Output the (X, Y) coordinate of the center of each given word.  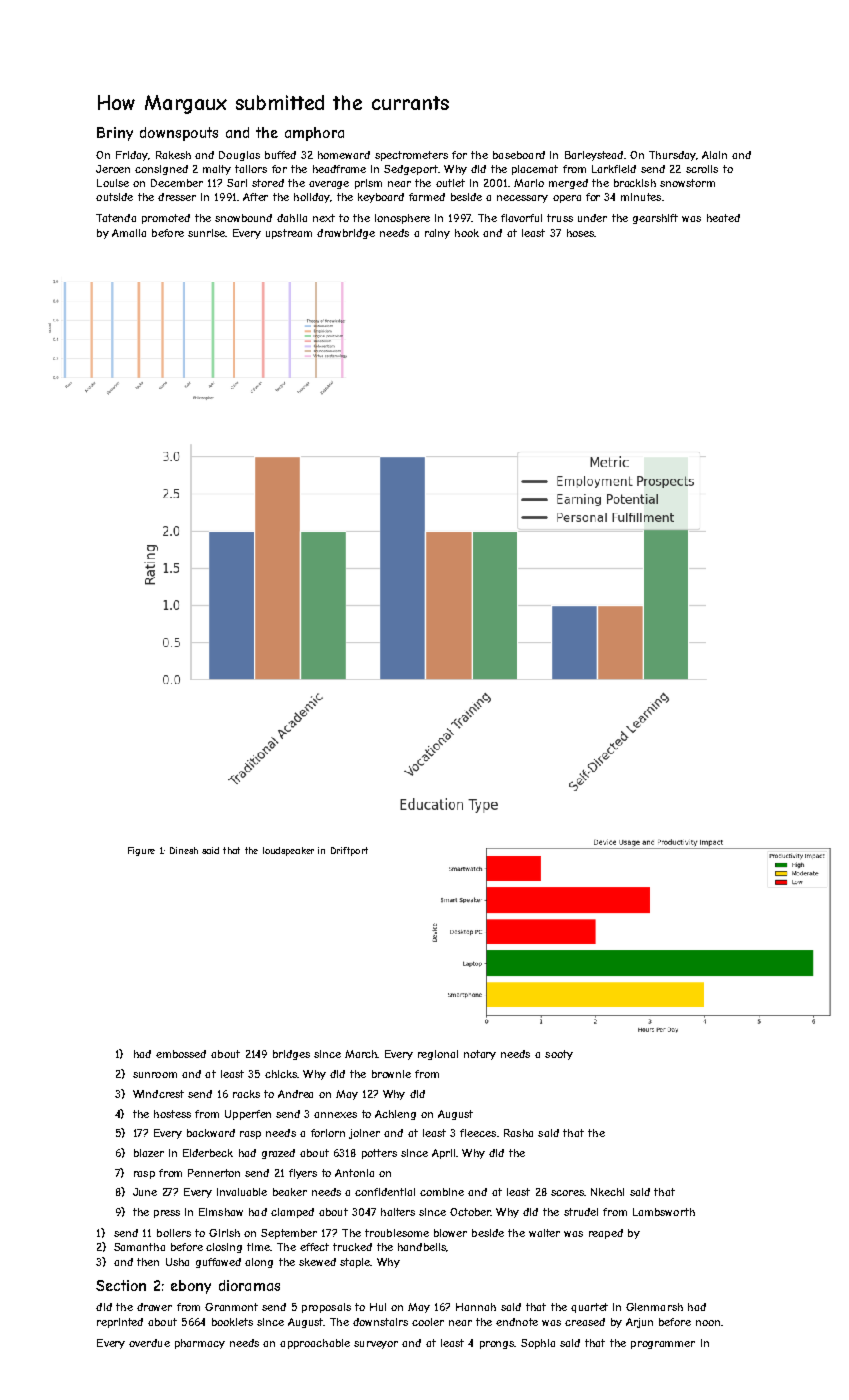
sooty (559, 1055)
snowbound (243, 218)
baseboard (519, 155)
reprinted (120, 1323)
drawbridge (346, 234)
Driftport (349, 851)
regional (438, 1055)
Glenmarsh (654, 1307)
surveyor (376, 1345)
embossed (181, 1054)
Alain (714, 155)
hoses (580, 233)
